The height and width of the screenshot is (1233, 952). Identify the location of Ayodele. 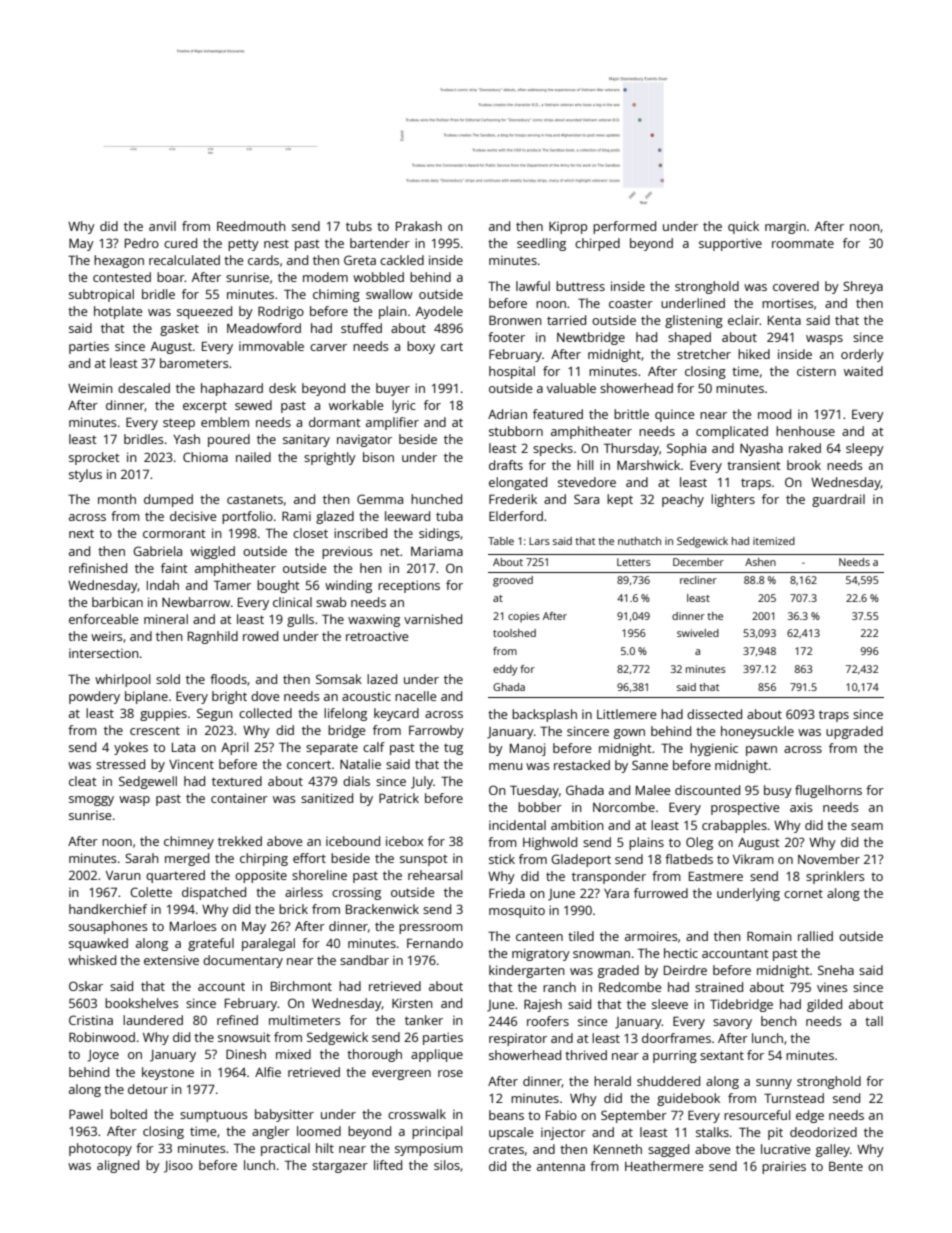
(439, 312).
